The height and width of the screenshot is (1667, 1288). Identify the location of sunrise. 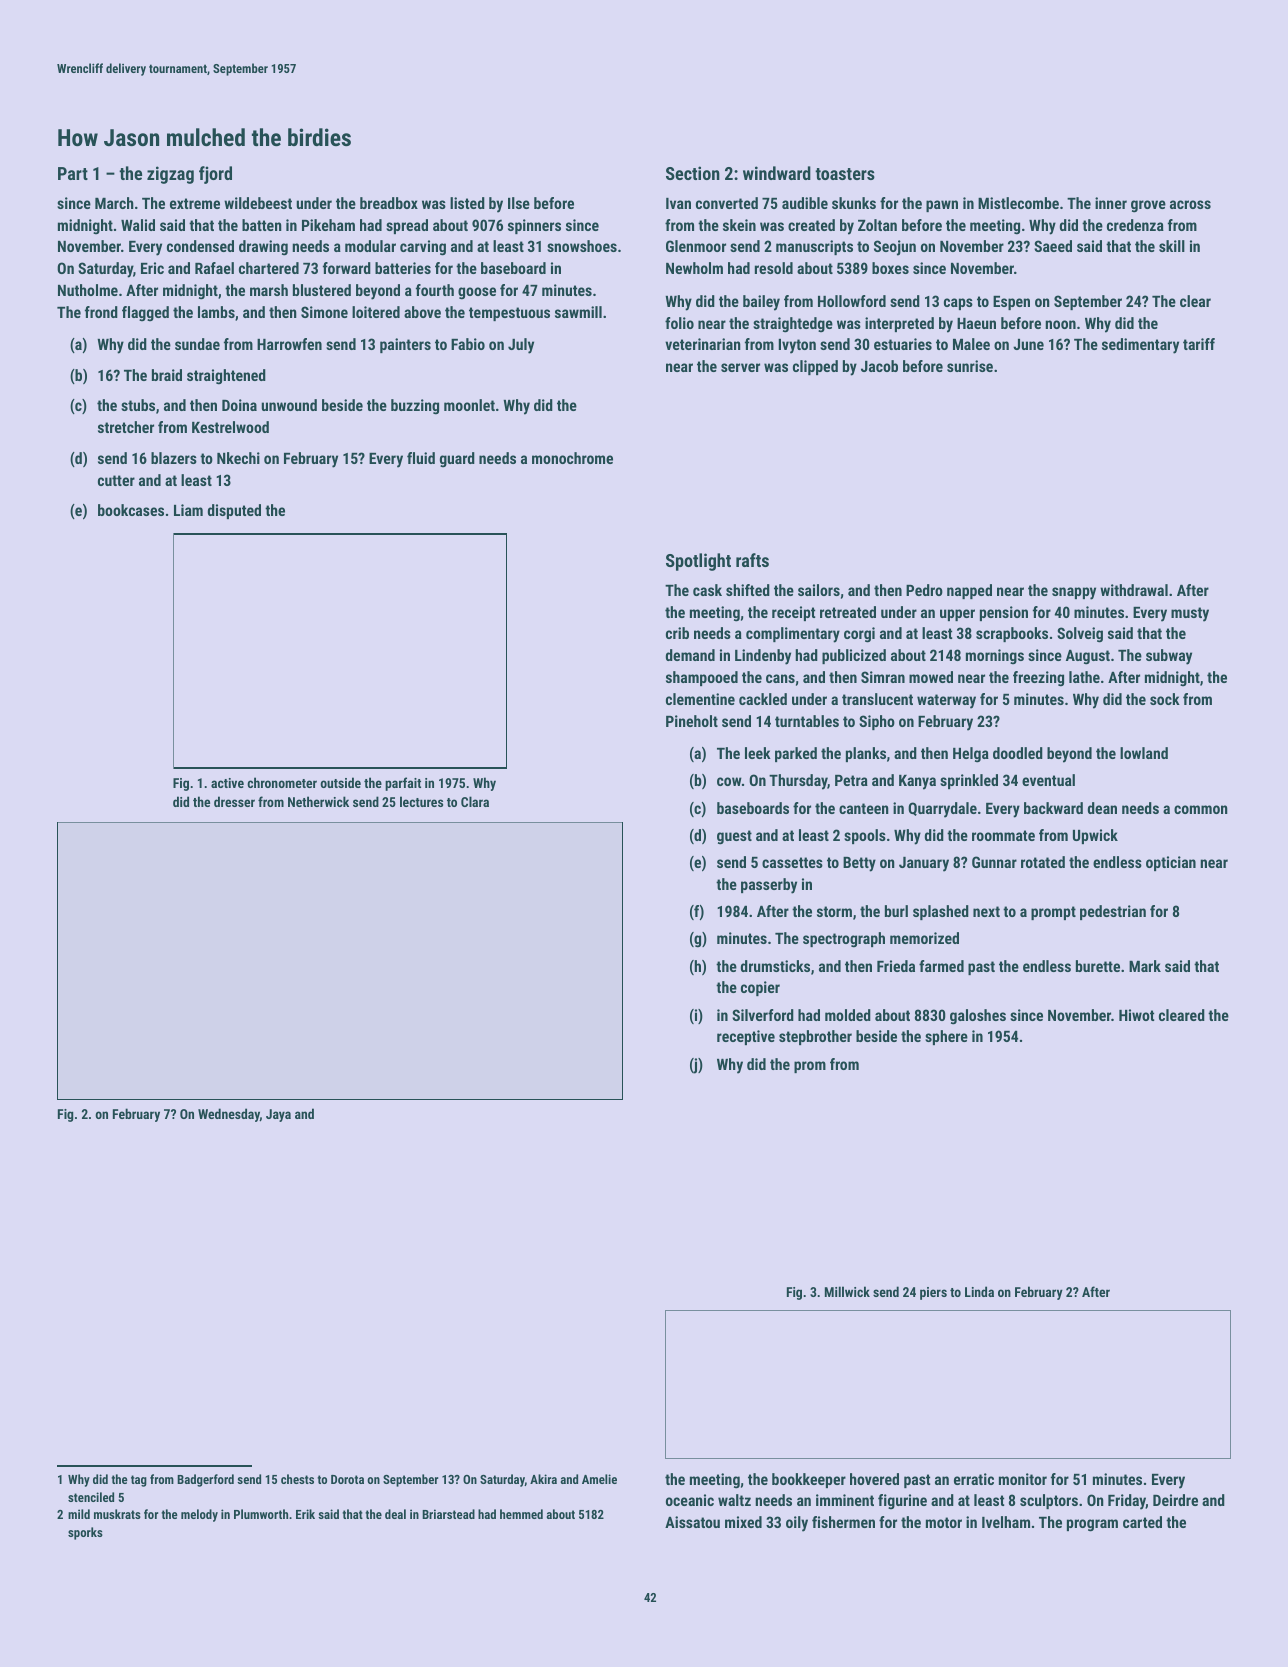
(970, 366).
